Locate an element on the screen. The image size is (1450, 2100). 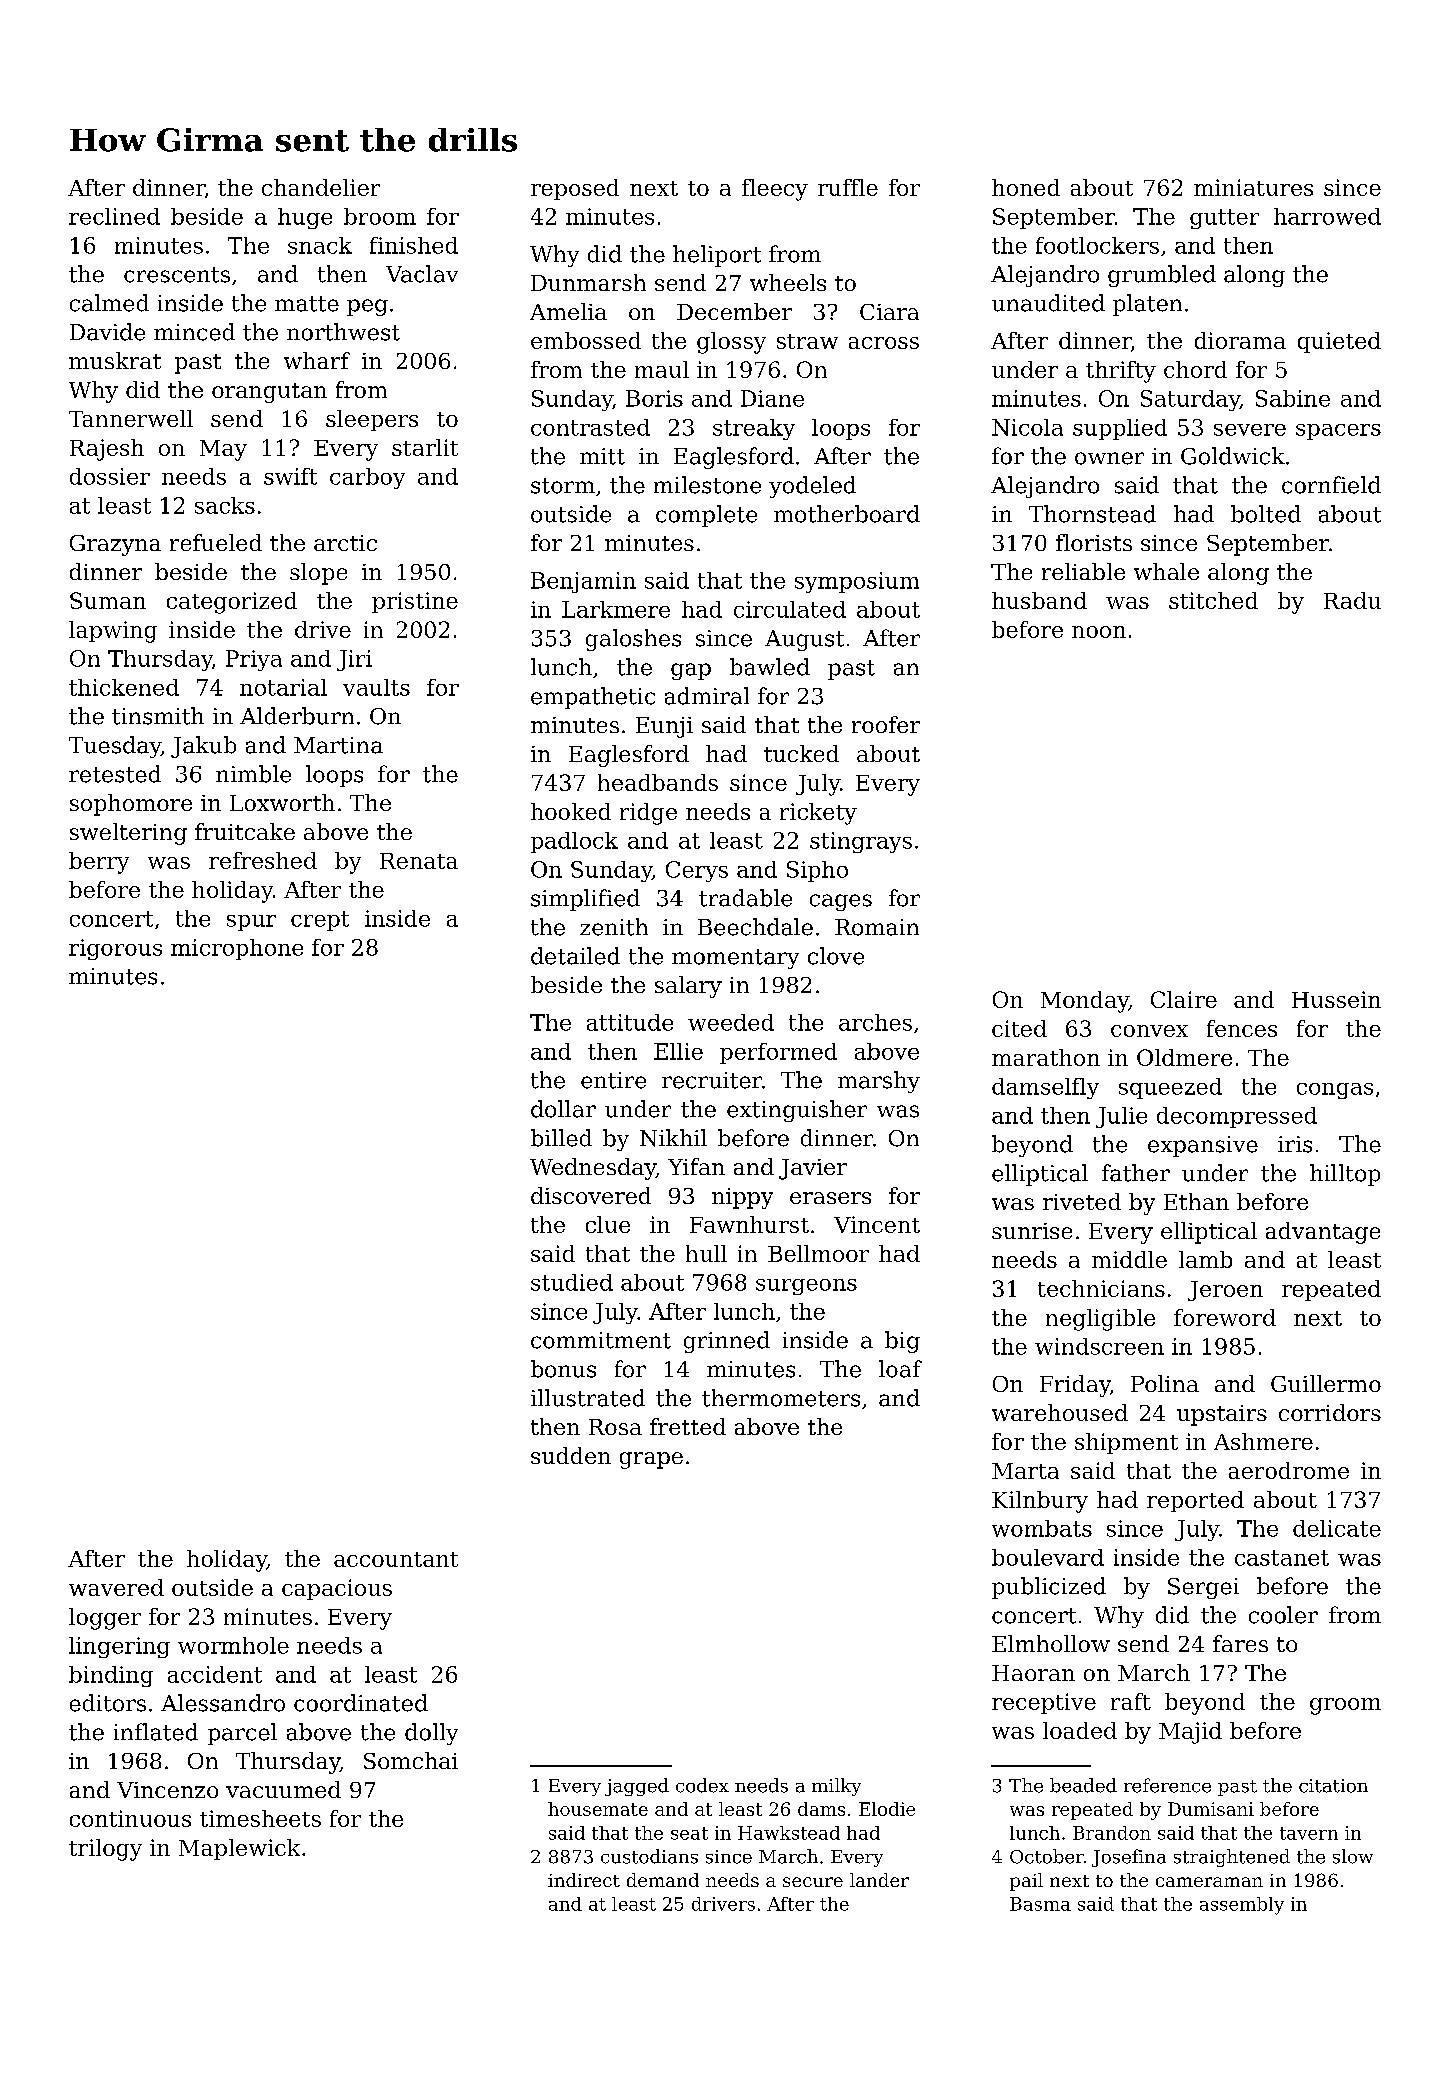
reclined is located at coordinates (114, 216).
